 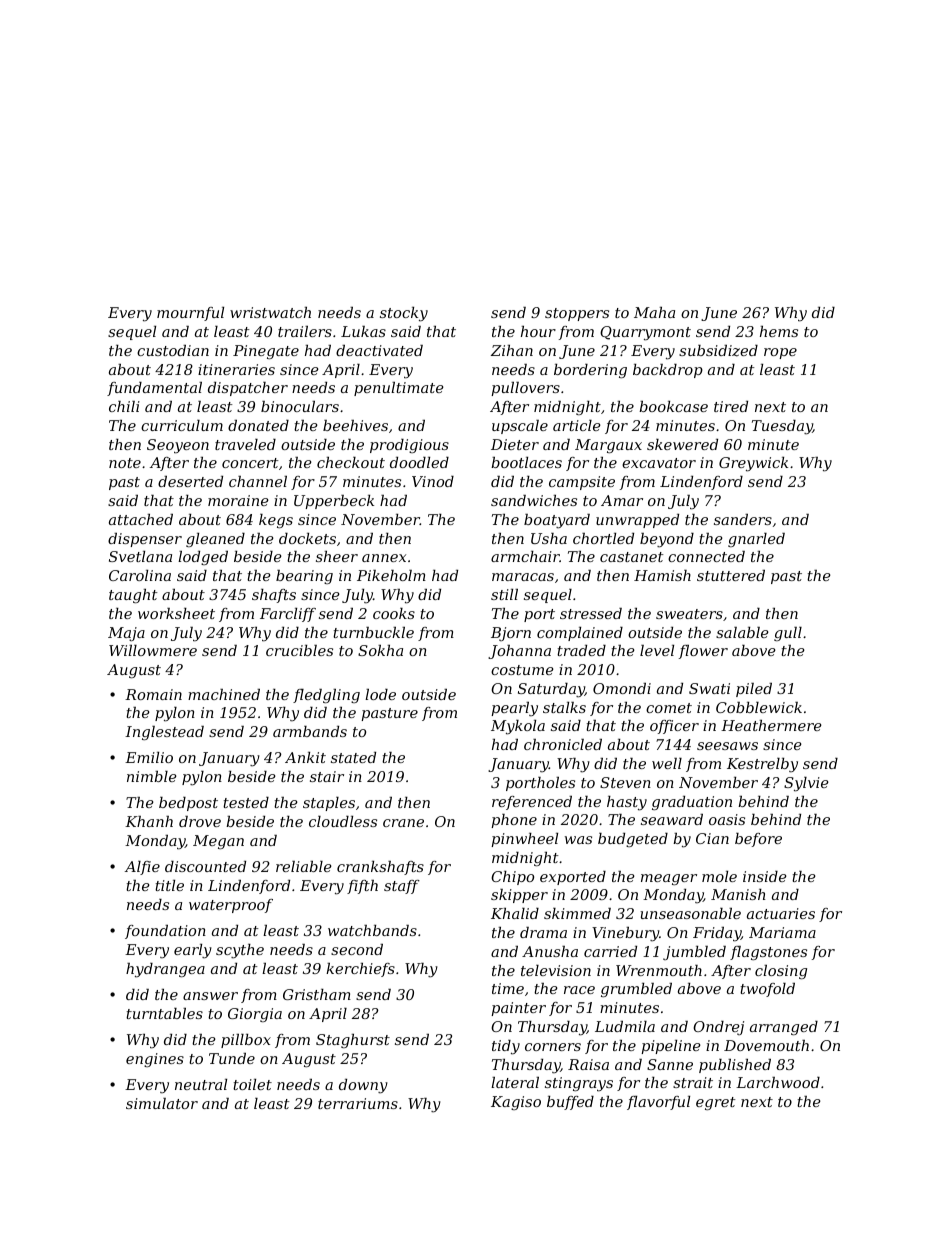 What do you see at coordinates (706, 556) in the screenshot?
I see `connected` at bounding box center [706, 556].
